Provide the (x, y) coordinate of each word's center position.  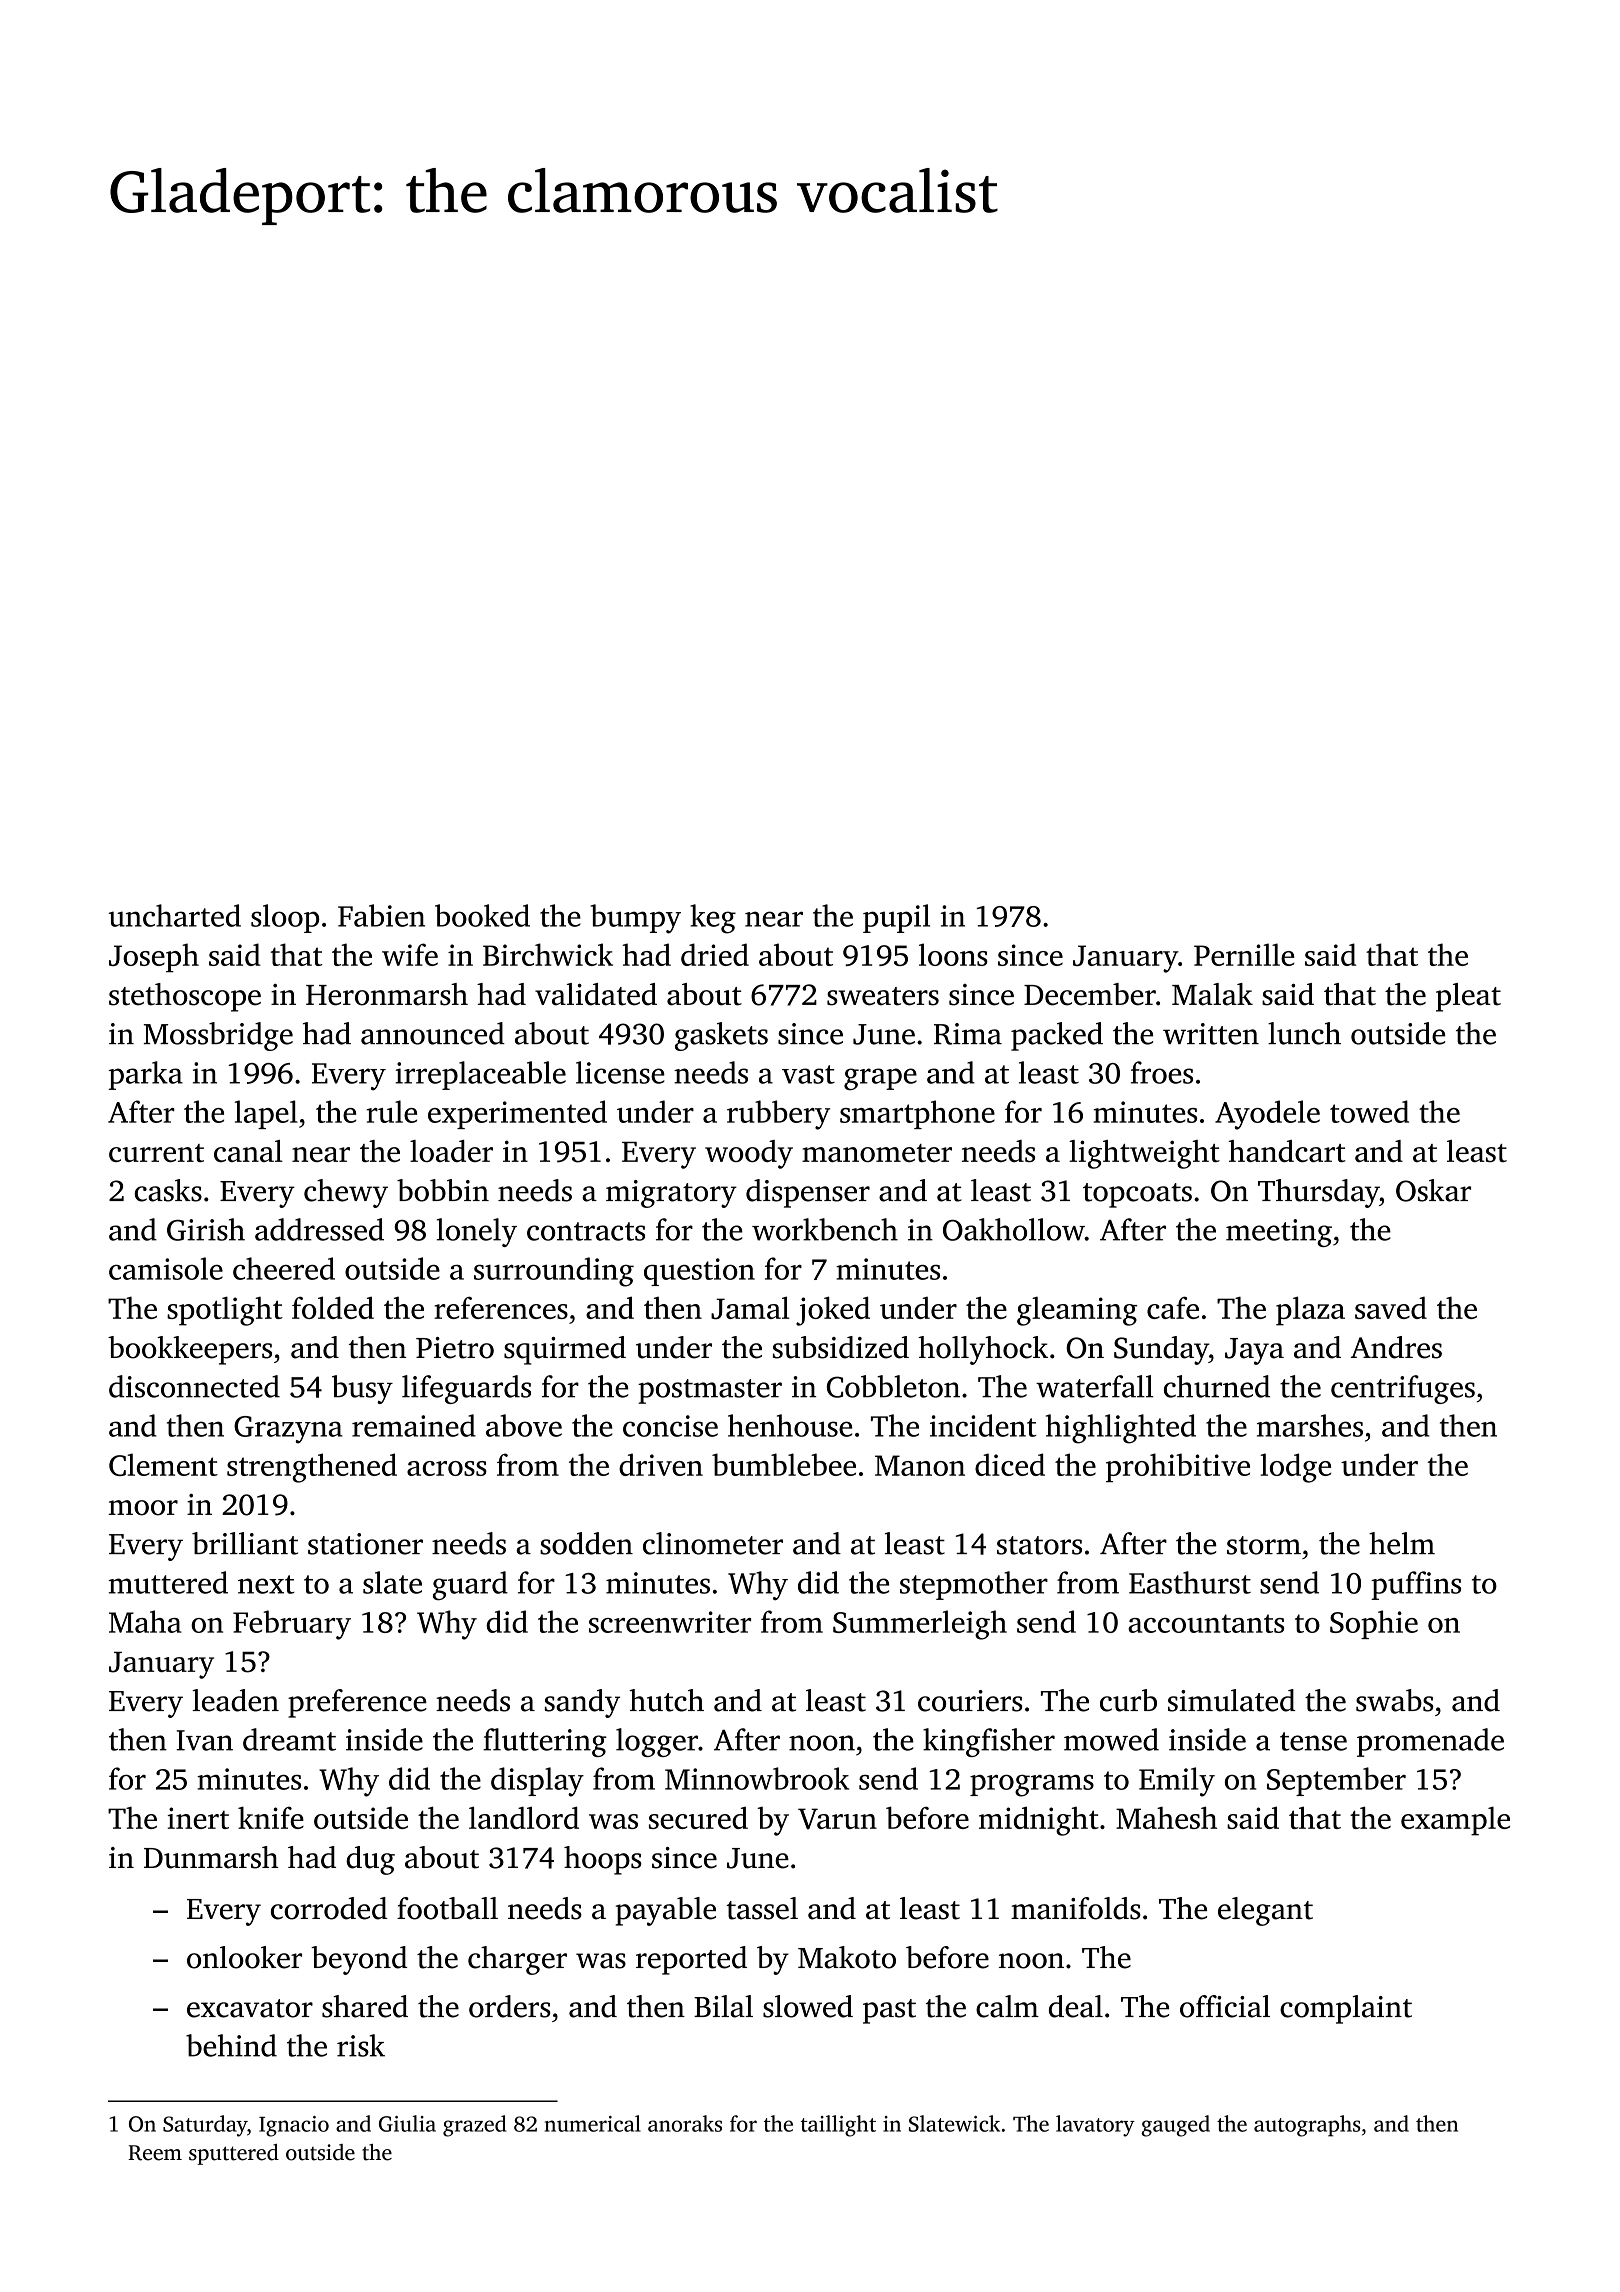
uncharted (175, 915)
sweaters (883, 996)
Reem (155, 2153)
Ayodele (1267, 1115)
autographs (1307, 2126)
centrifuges (1403, 1389)
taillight (838, 2126)
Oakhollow (1014, 1229)
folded (333, 1307)
